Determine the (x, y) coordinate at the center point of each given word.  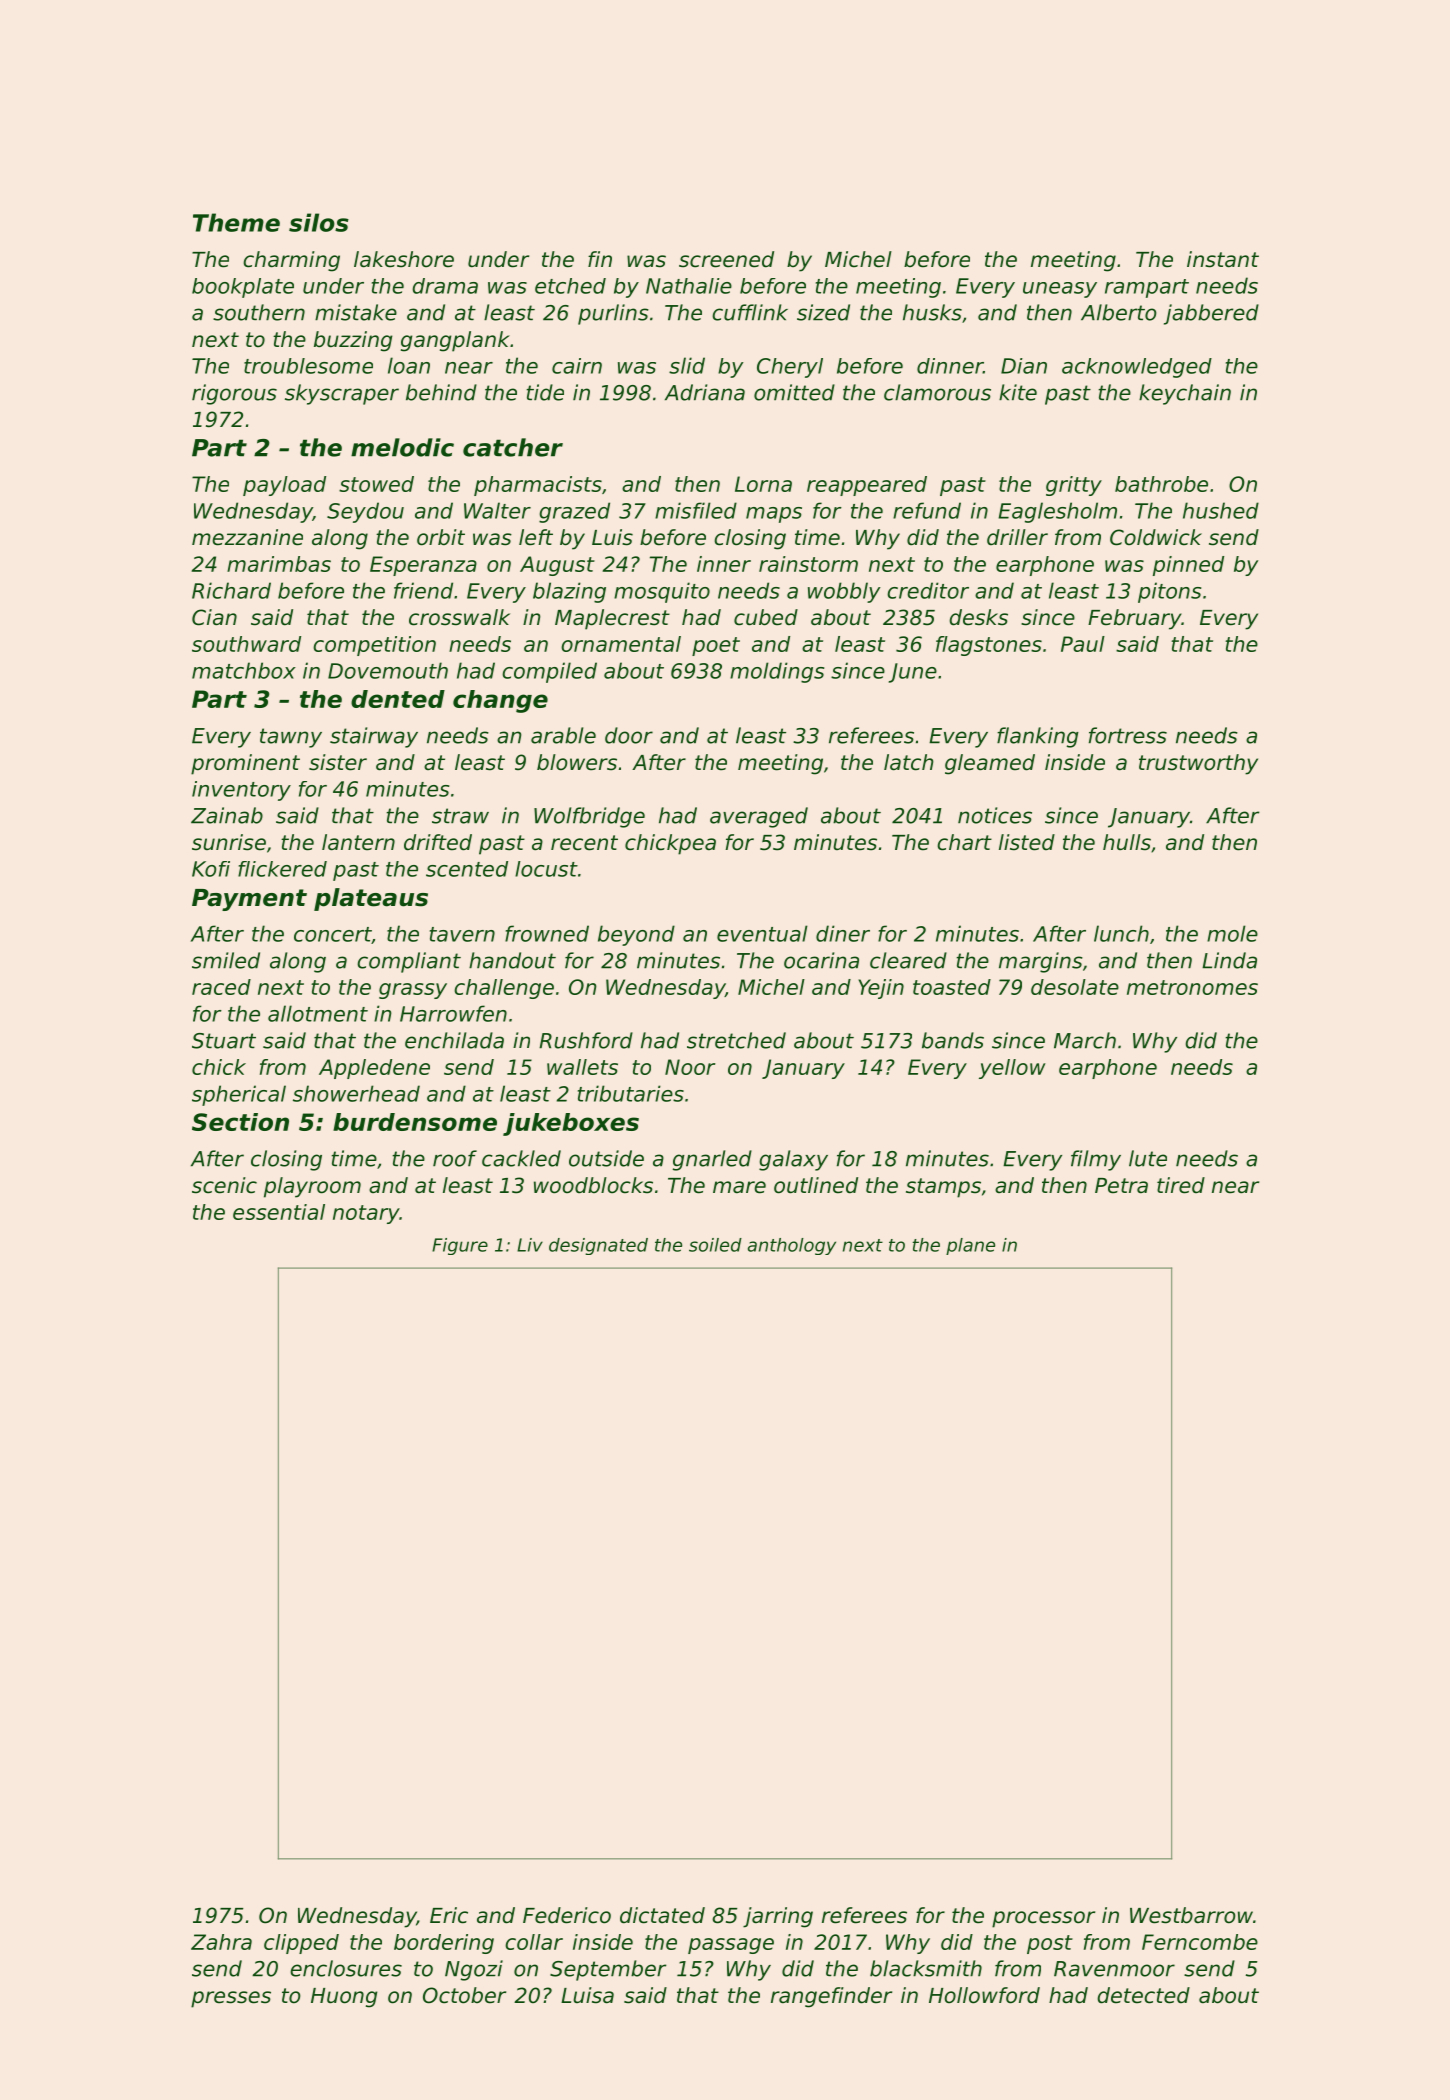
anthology (792, 1246)
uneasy (1060, 290)
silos (319, 222)
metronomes (1192, 987)
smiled (226, 960)
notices (995, 815)
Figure (460, 1246)
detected (1143, 1995)
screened (726, 259)
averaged (759, 817)
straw (460, 816)
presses (231, 1999)
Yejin (881, 989)
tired (1181, 1185)
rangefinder (831, 1997)
